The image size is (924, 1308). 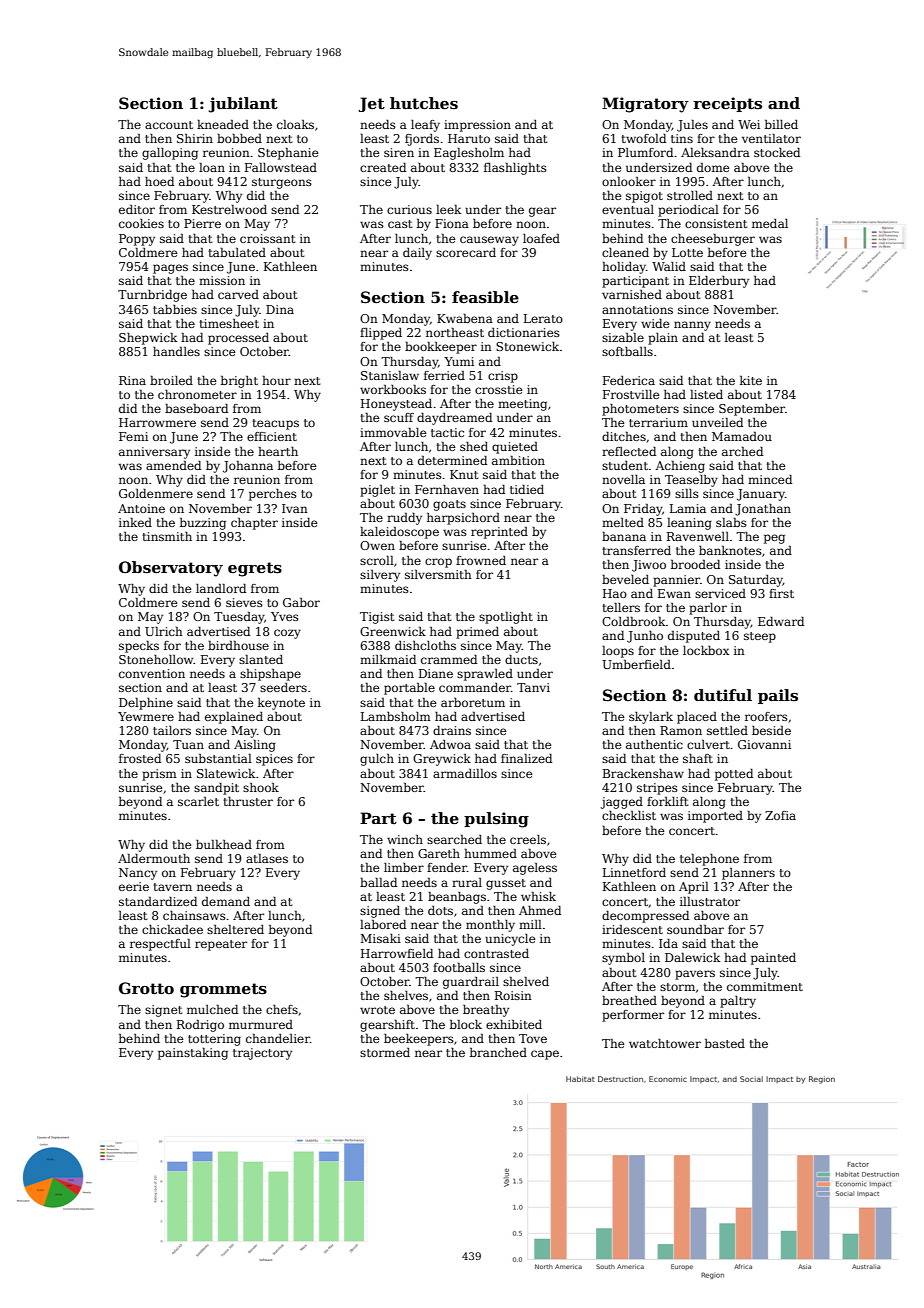 What do you see at coordinates (237, 252) in the page?
I see `tabulated` at bounding box center [237, 252].
